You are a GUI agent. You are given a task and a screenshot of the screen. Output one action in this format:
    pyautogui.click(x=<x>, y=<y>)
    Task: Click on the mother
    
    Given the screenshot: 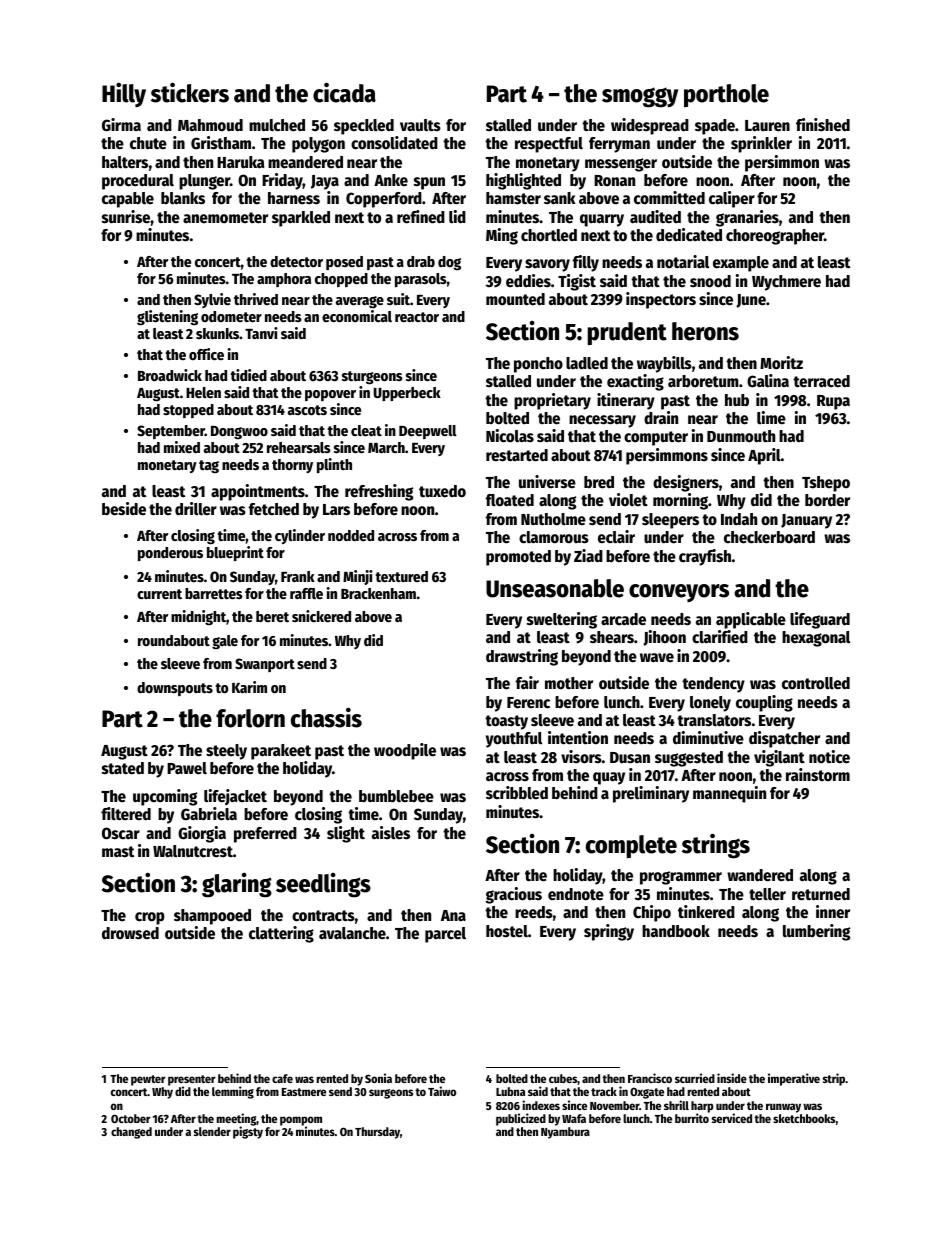 What is the action you would take?
    pyautogui.click(x=569, y=683)
